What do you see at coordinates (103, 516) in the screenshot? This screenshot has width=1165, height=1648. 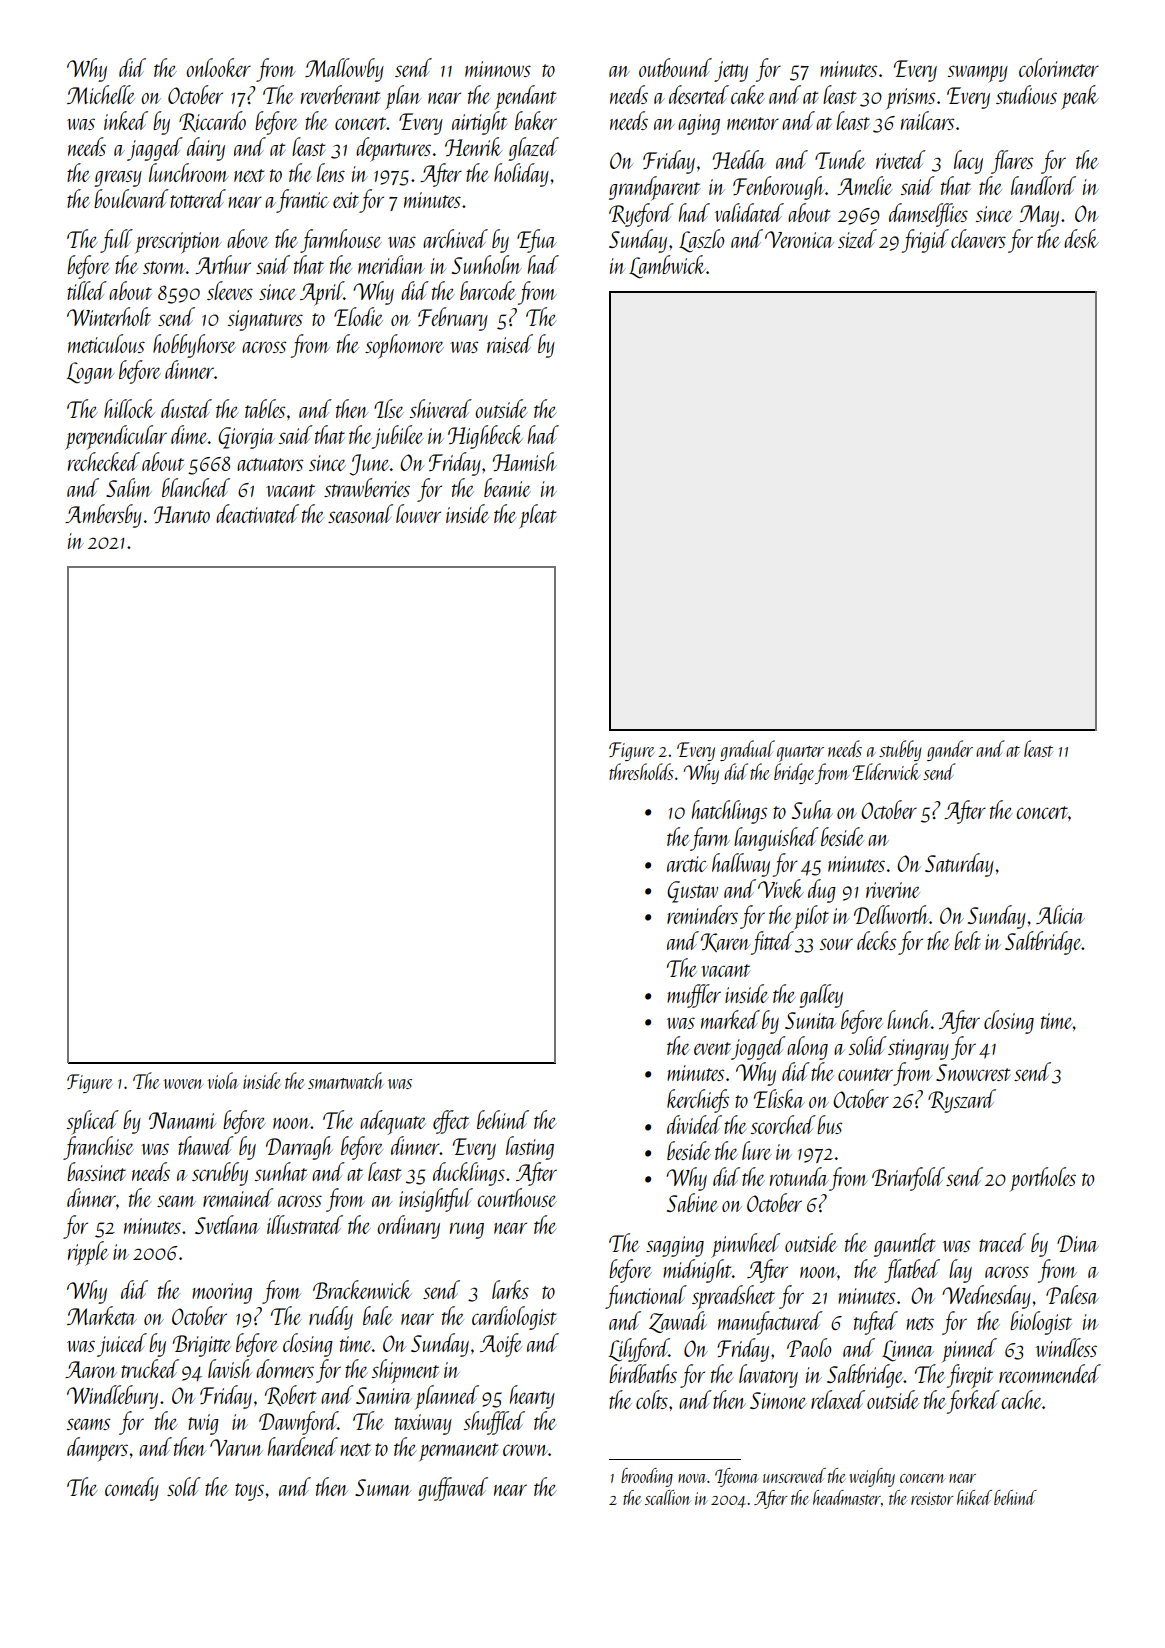 I see `Ambersby` at bounding box center [103, 516].
